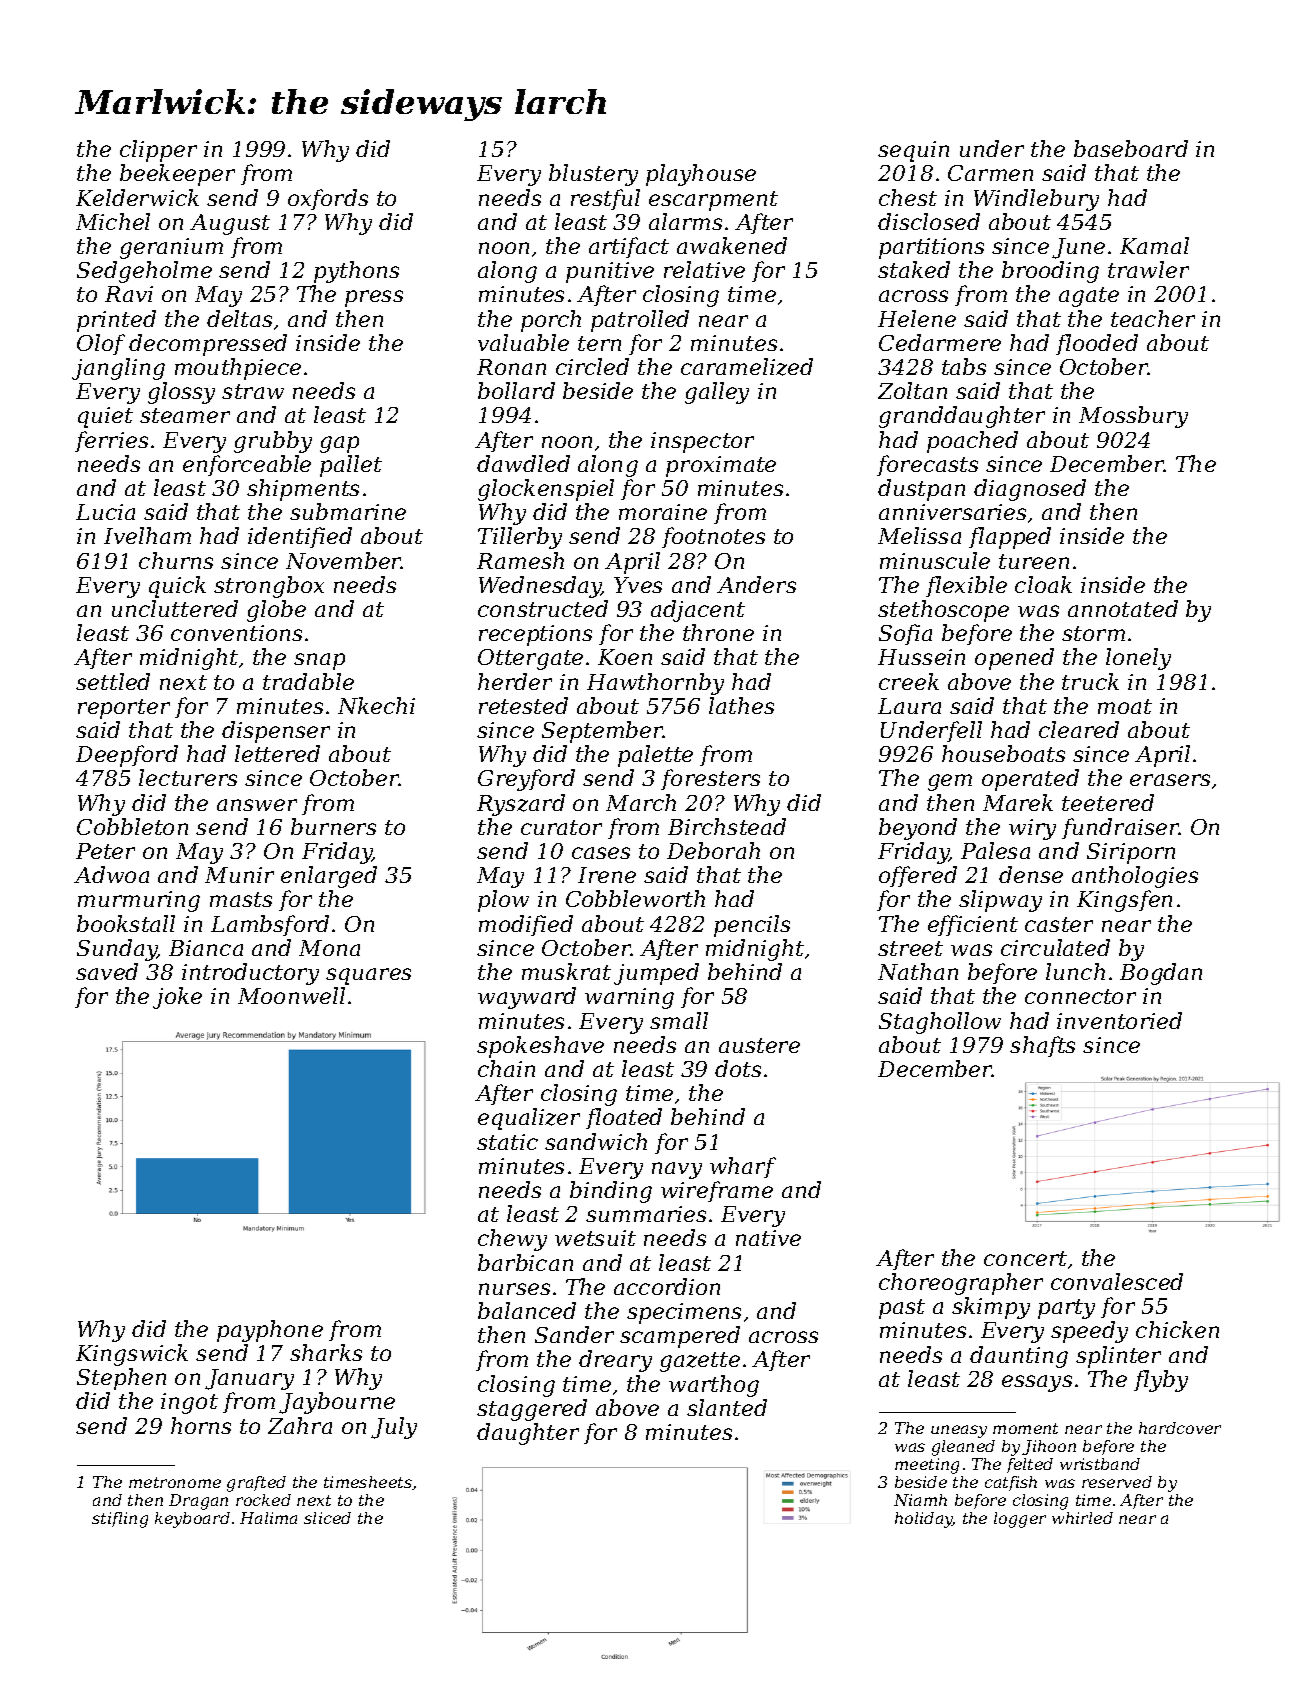 The image size is (1302, 1685). What do you see at coordinates (120, 1520) in the screenshot?
I see `stifling` at bounding box center [120, 1520].
